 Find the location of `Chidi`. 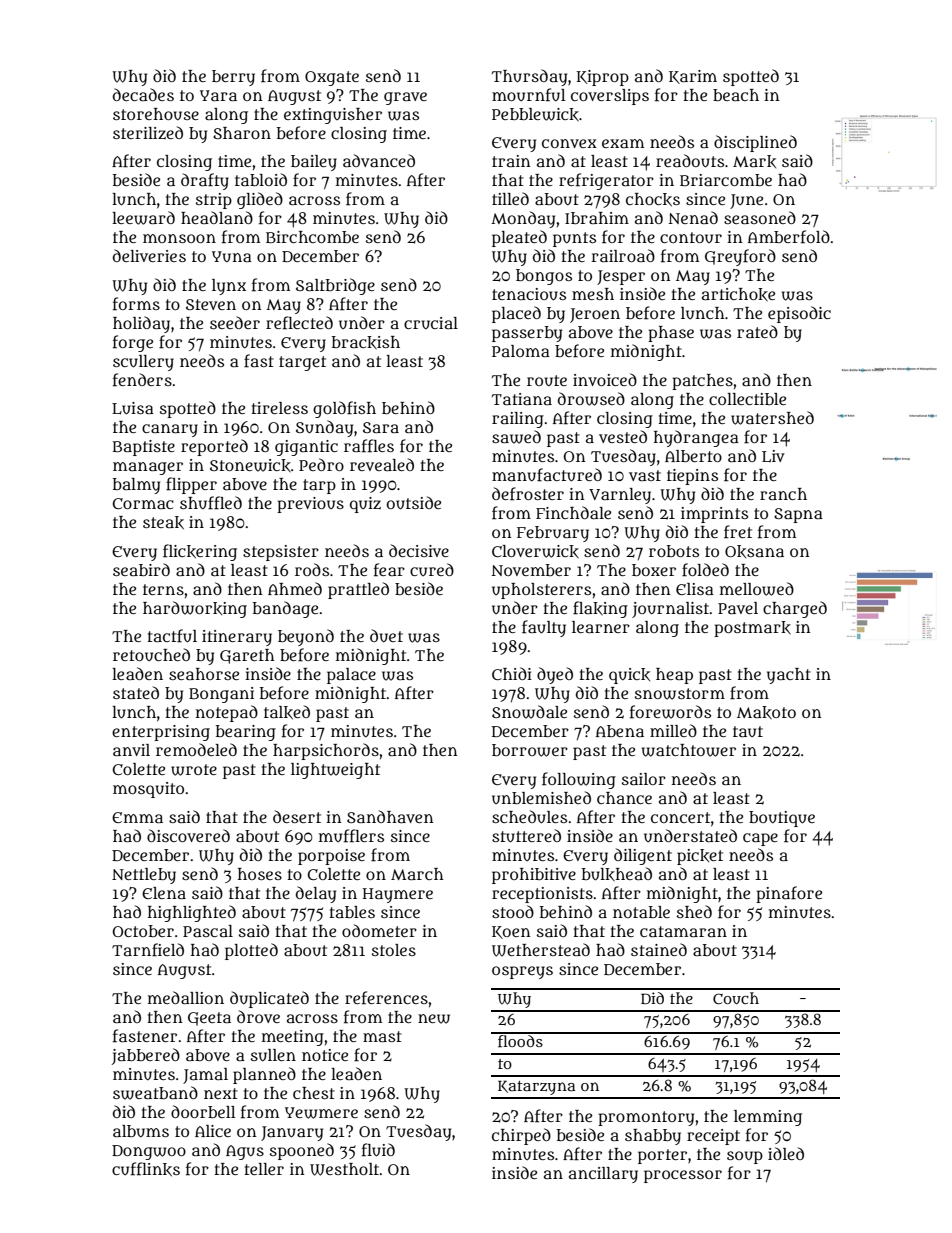

Chidi is located at coordinates (512, 673).
